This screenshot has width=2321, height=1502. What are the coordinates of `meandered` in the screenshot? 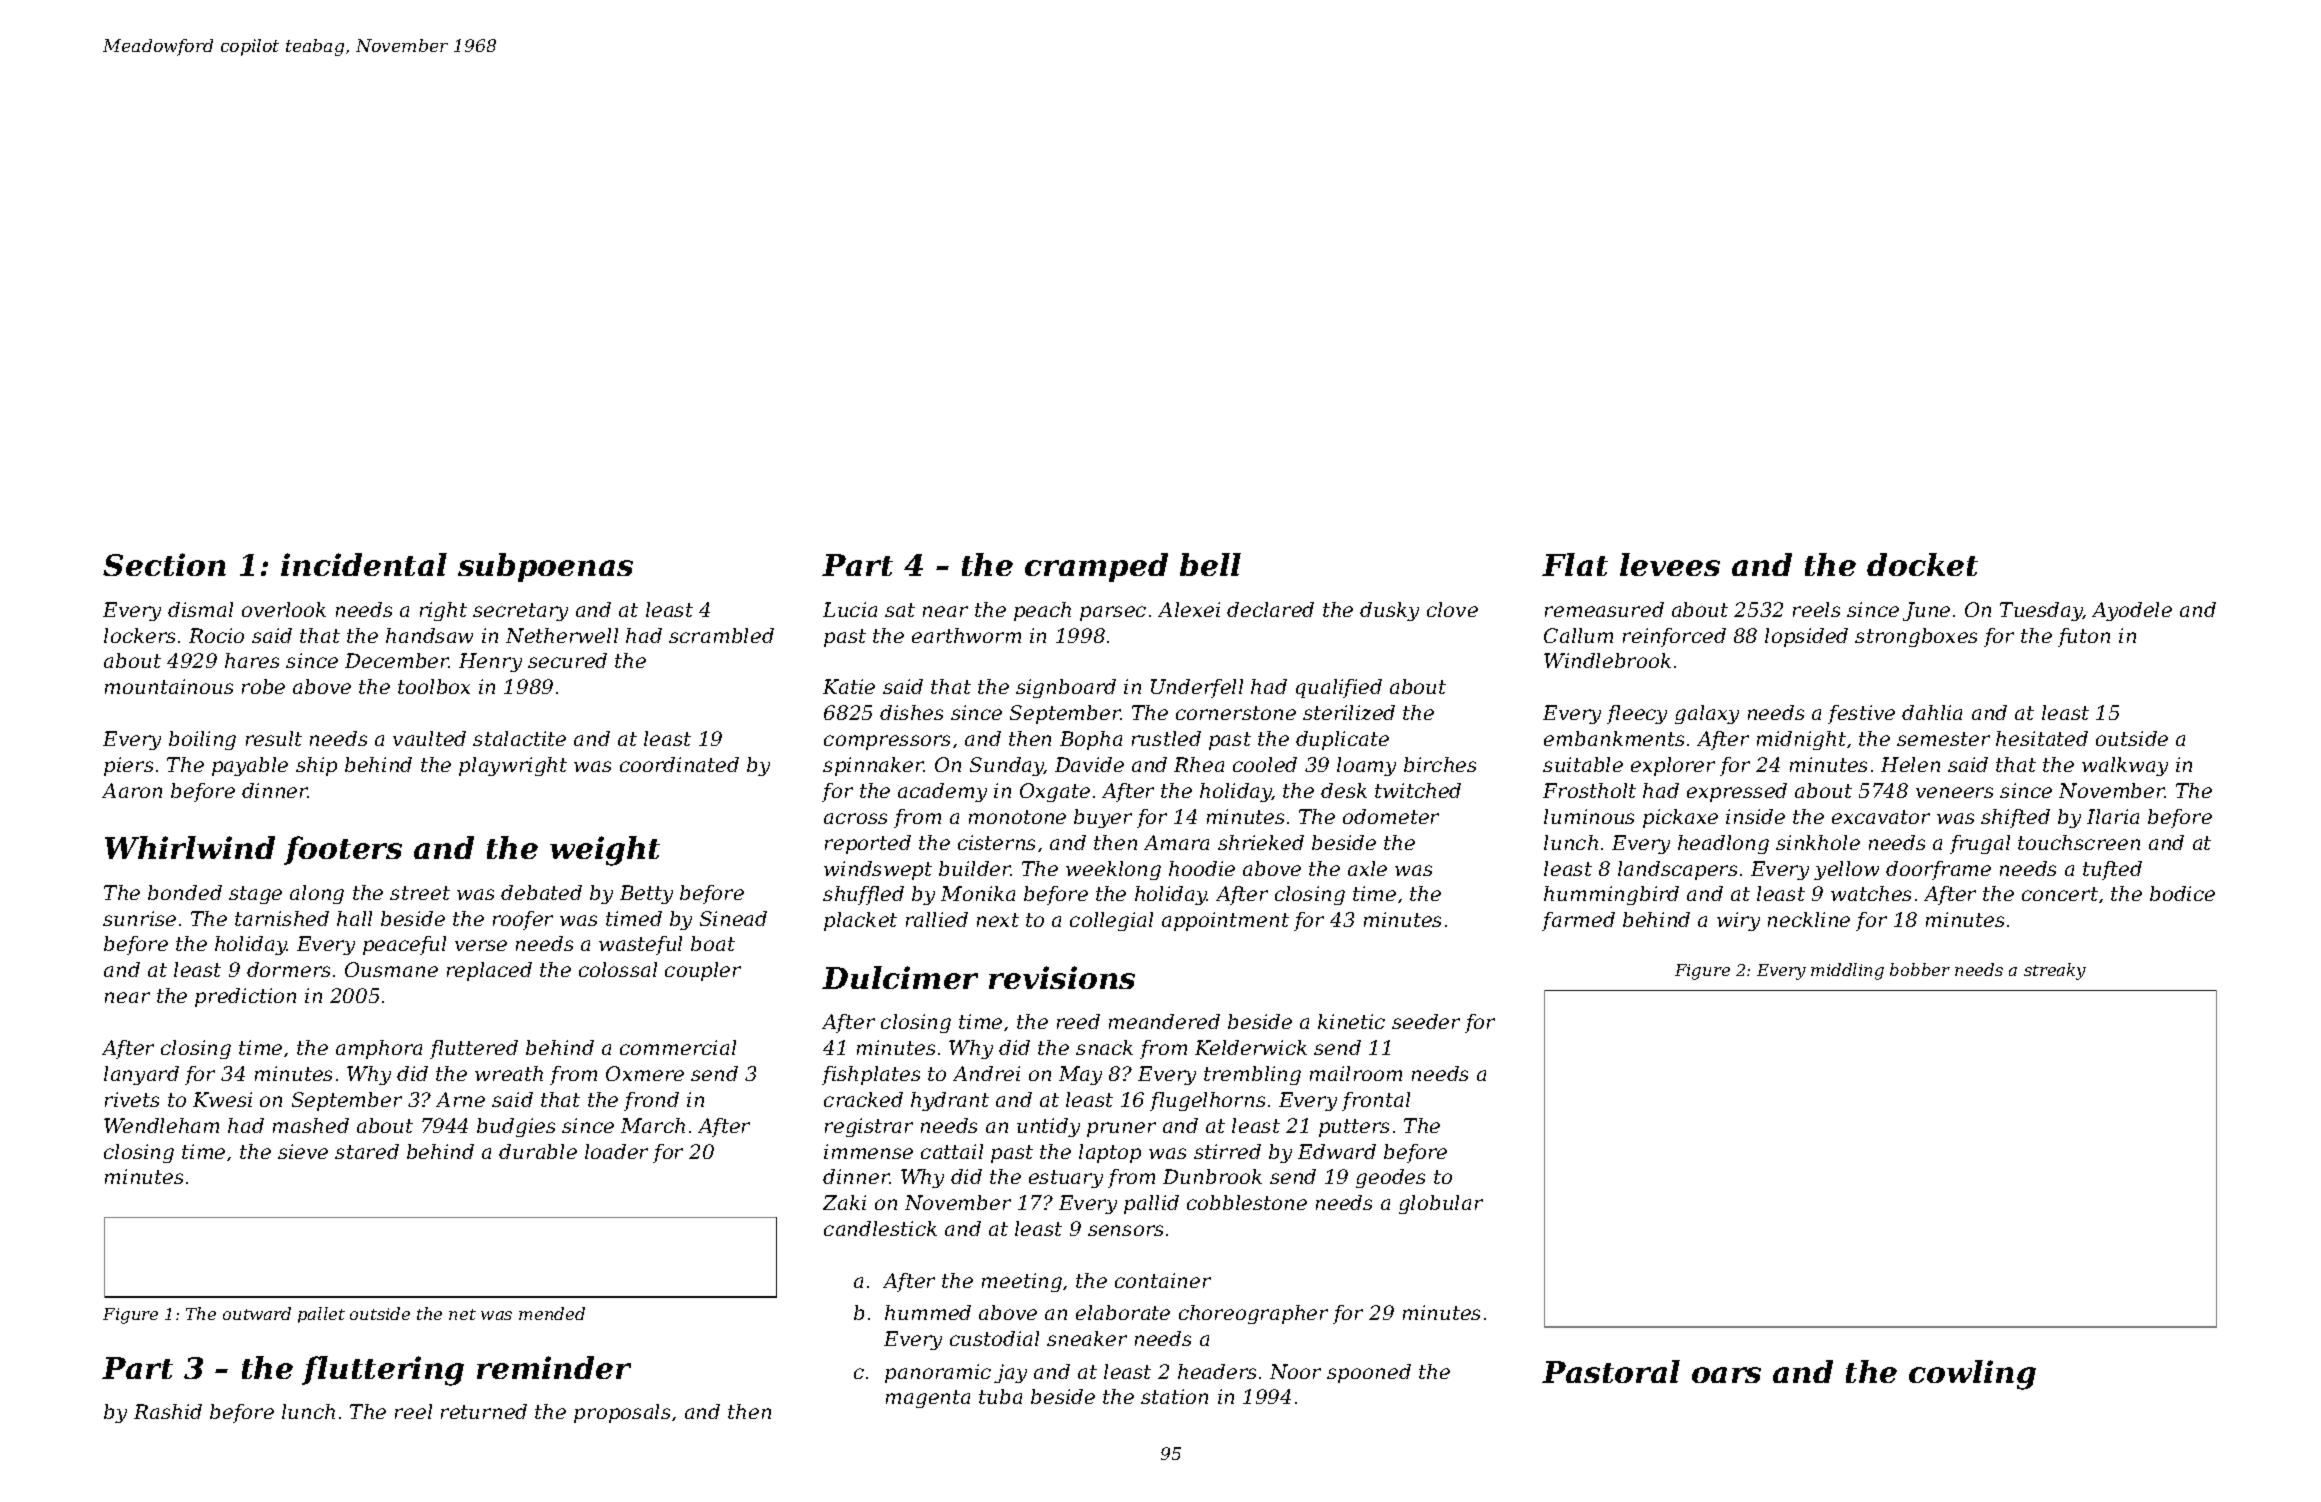 It's located at (1164, 1021).
